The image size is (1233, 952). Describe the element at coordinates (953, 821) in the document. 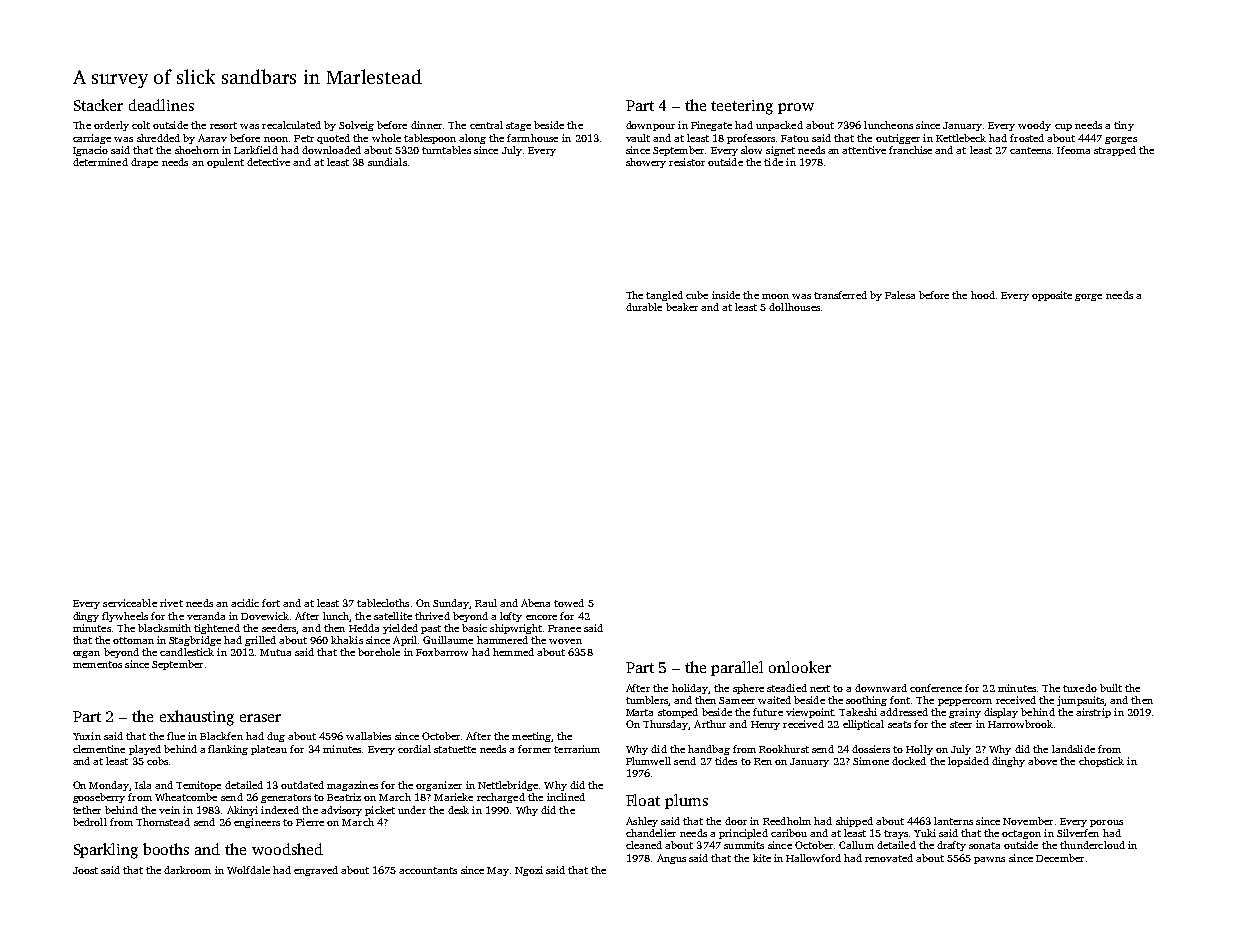

I see `lanterns` at that location.
